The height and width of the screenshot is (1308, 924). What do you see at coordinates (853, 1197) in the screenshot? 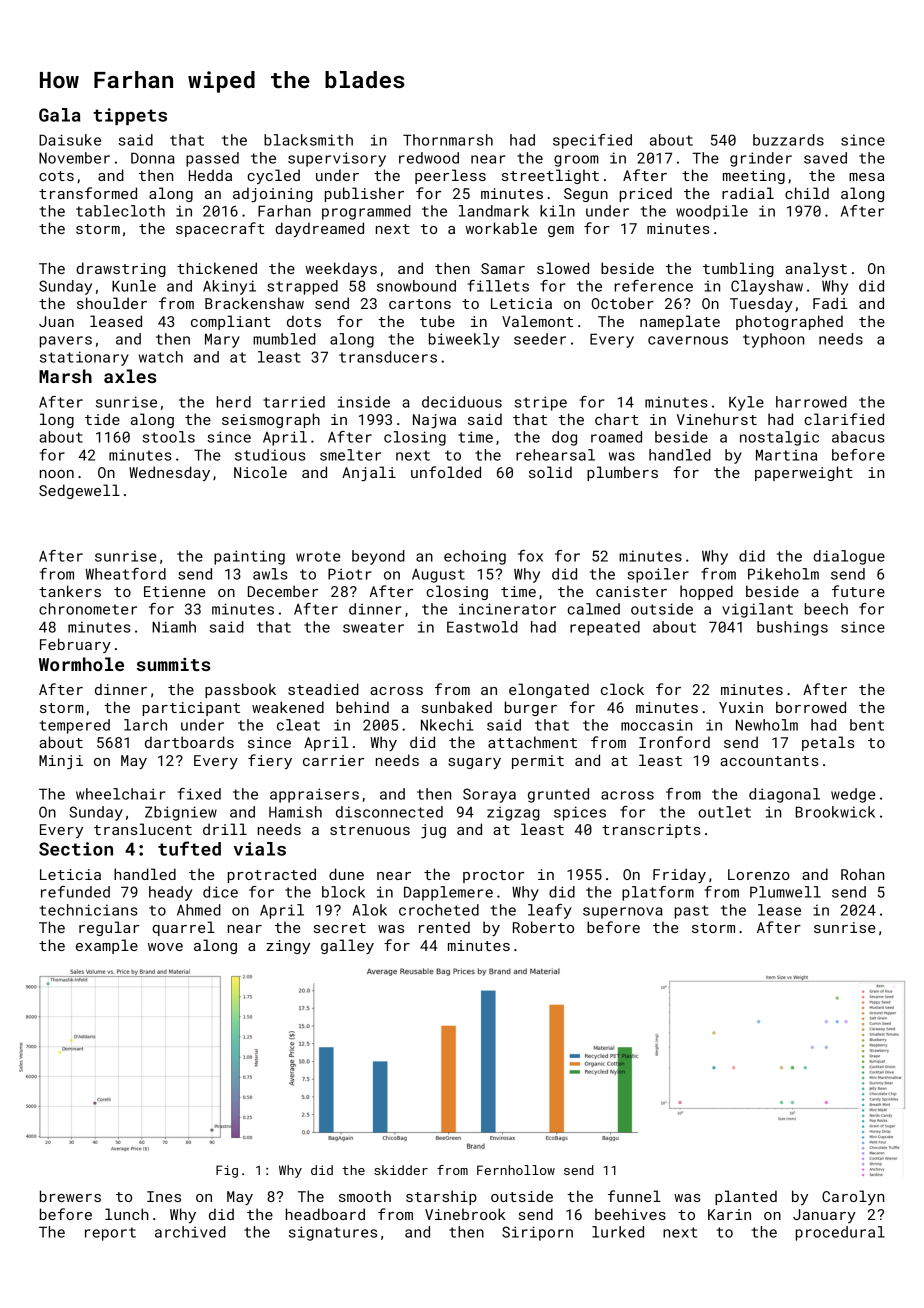
I see `Carolyn` at bounding box center [853, 1197].
